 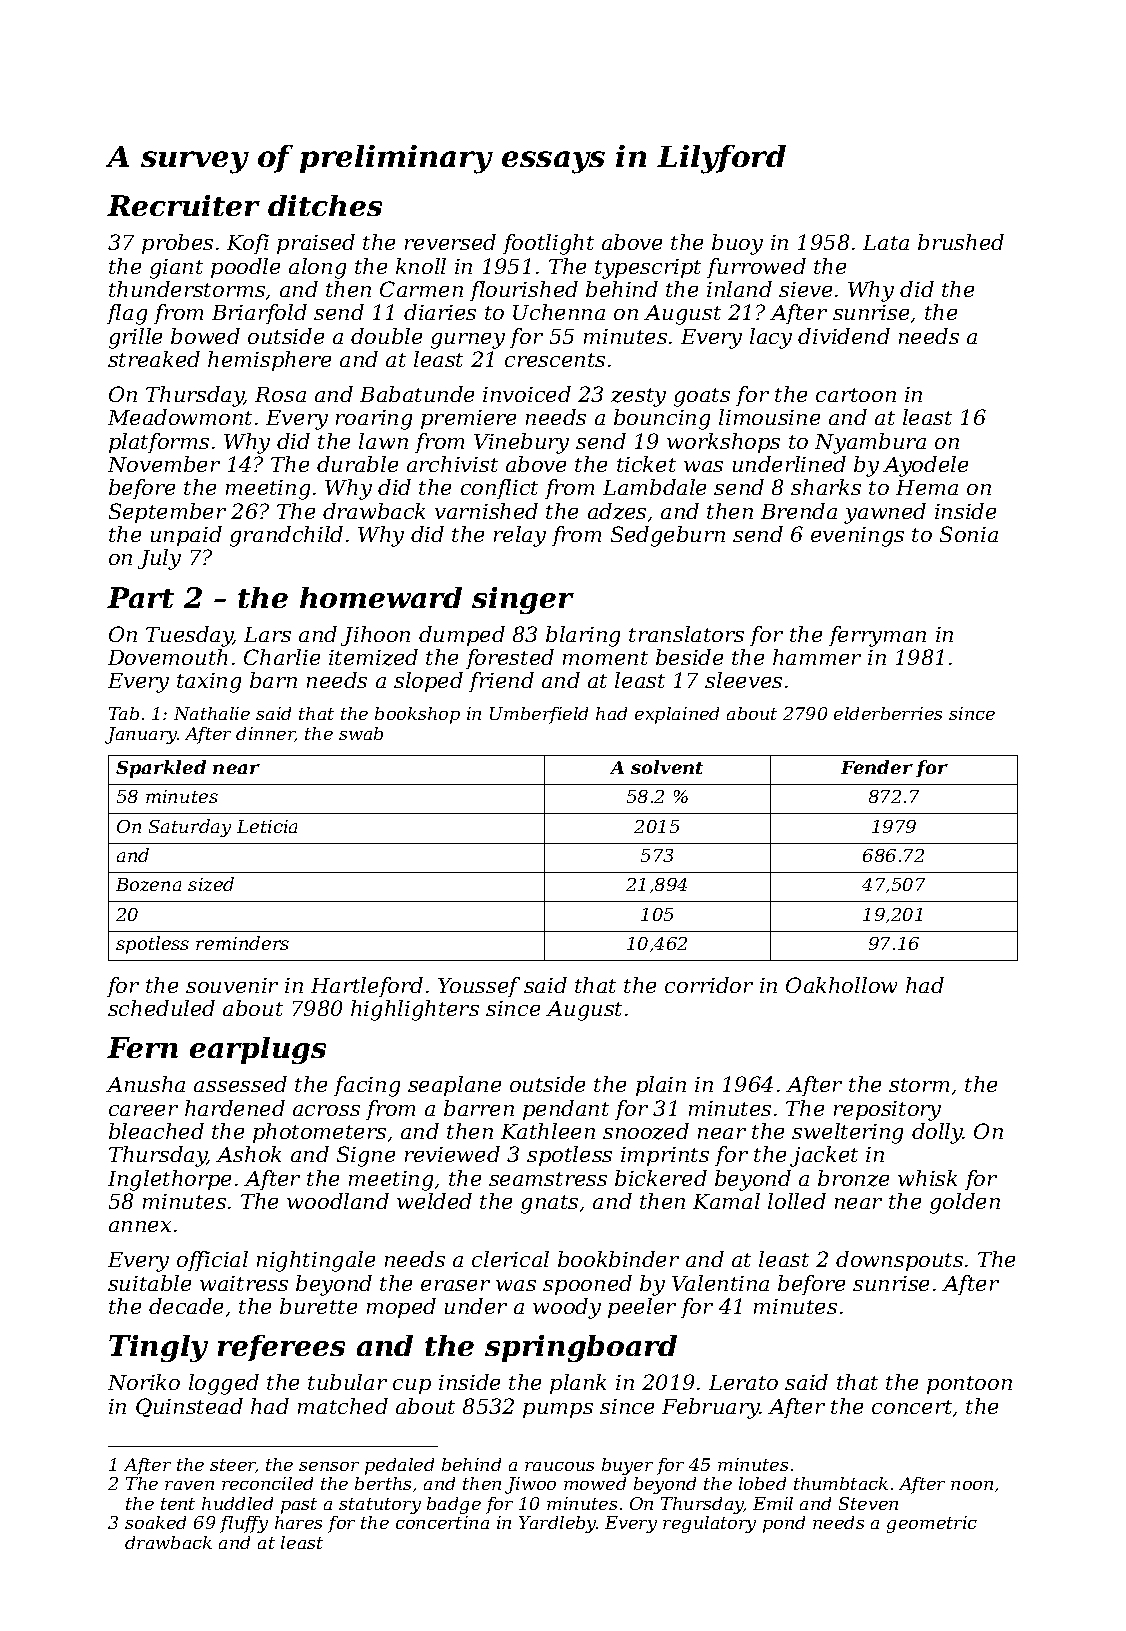 What do you see at coordinates (841, 1483) in the screenshot?
I see `thumbtack` at bounding box center [841, 1483].
